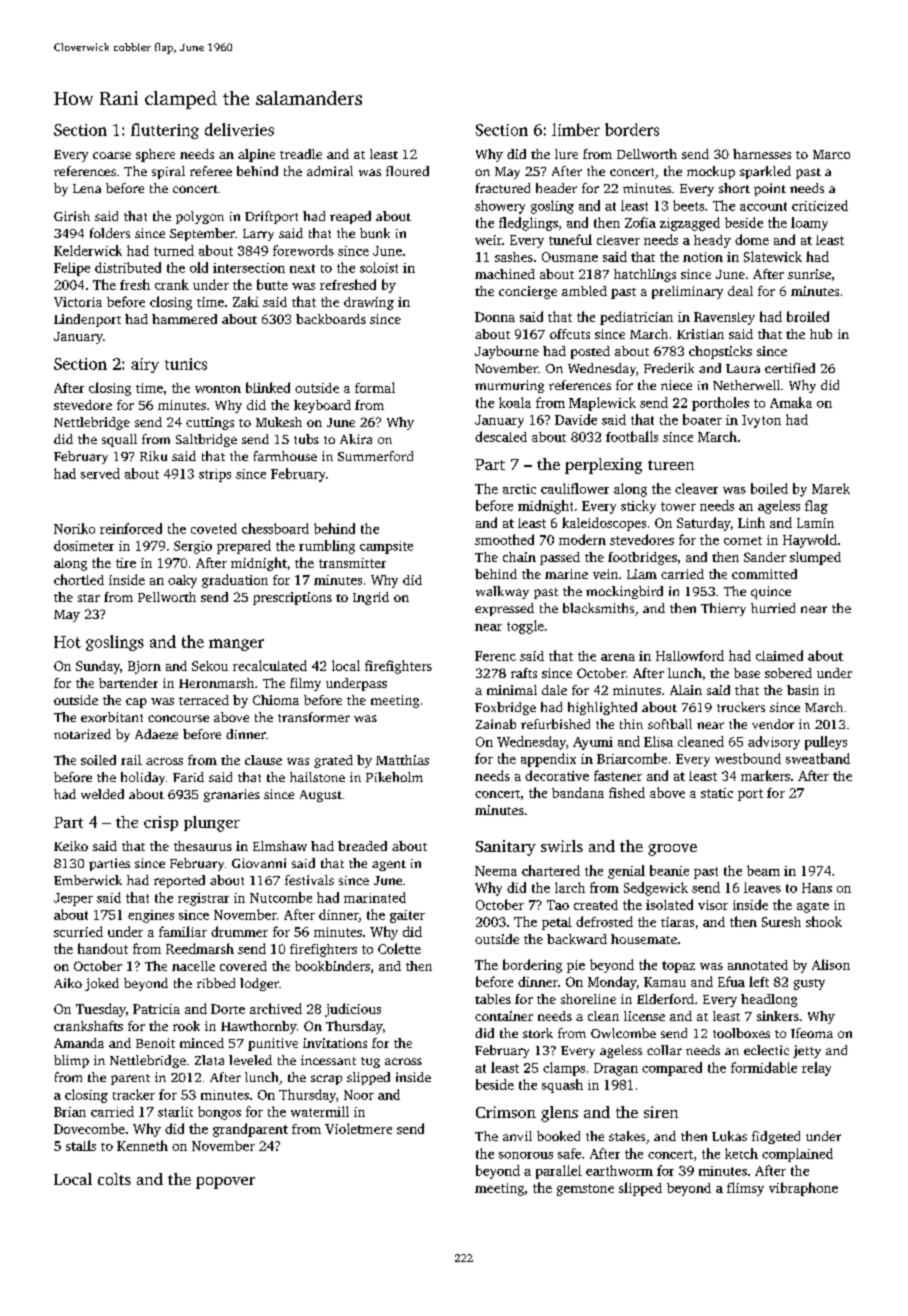 This screenshot has width=908, height=1316. Describe the element at coordinates (493, 999) in the screenshot. I see `tables` at that location.
